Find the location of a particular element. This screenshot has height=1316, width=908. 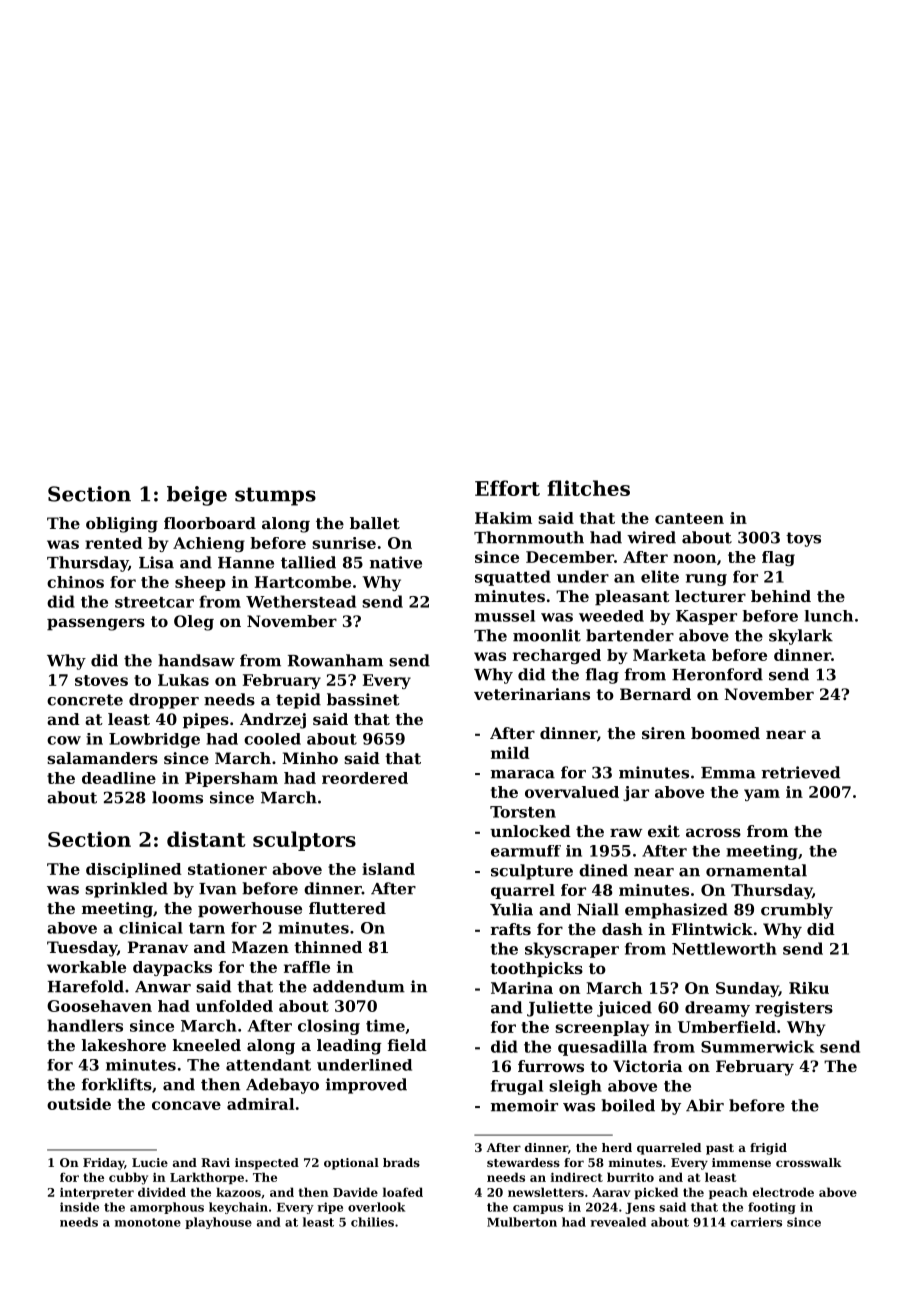

beige is located at coordinates (197, 496).
